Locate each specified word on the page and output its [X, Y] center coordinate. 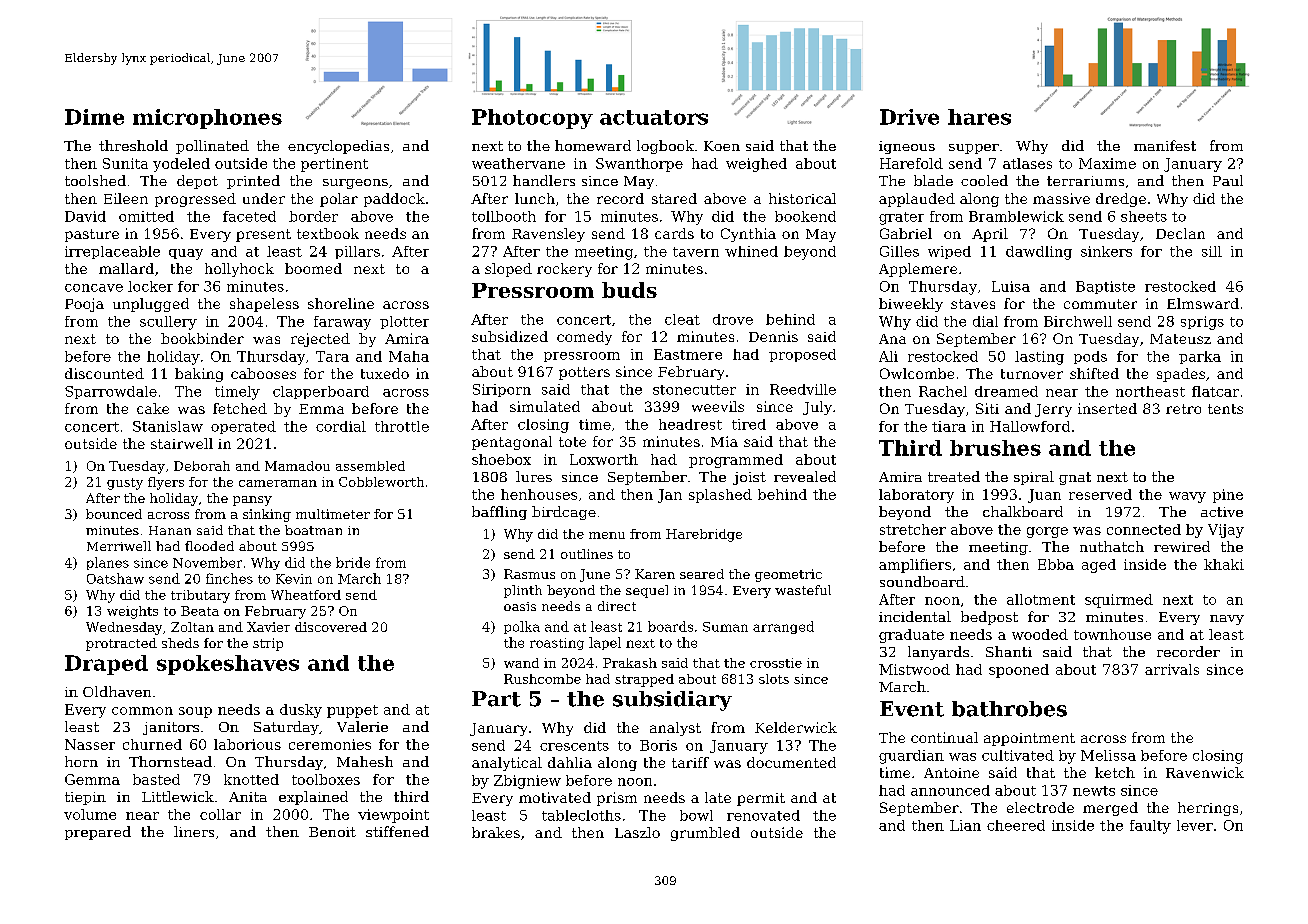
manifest [1165, 145]
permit [761, 799]
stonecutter [694, 390]
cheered [1016, 825]
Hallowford [1030, 426]
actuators [654, 117]
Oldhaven [117, 691]
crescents [574, 746]
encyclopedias [338, 147]
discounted [104, 373]
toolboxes [326, 779]
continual [944, 737]
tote [572, 442]
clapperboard [321, 392]
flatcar [1215, 391]
